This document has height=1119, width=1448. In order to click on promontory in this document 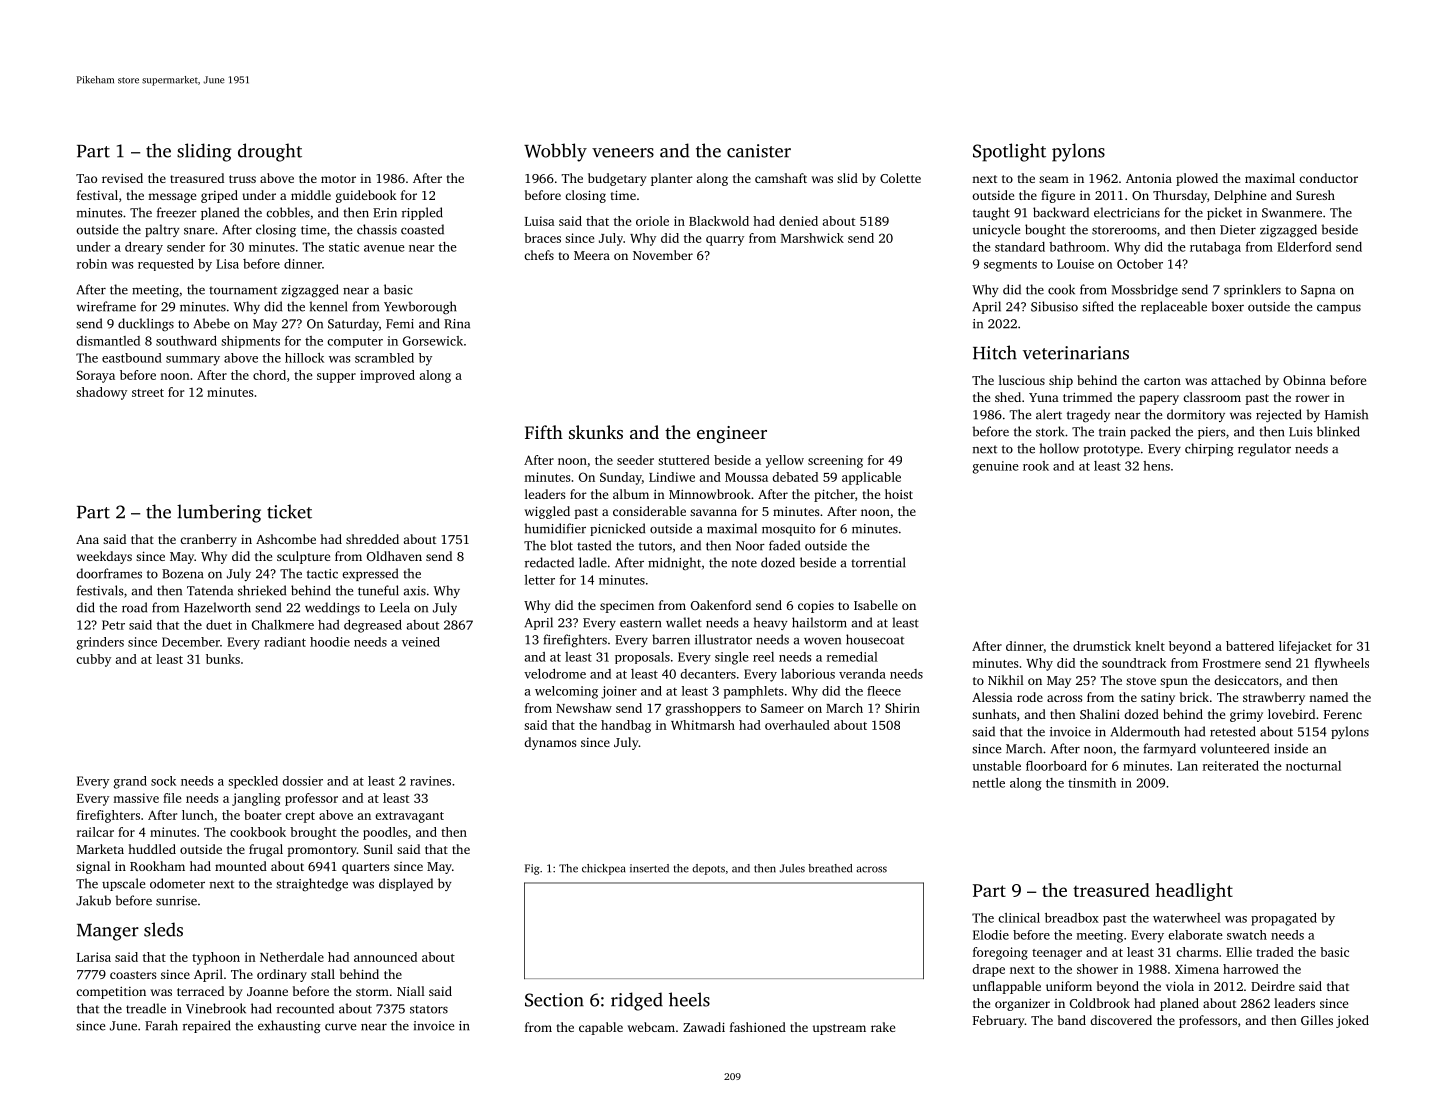, I will do `click(322, 851)`.
